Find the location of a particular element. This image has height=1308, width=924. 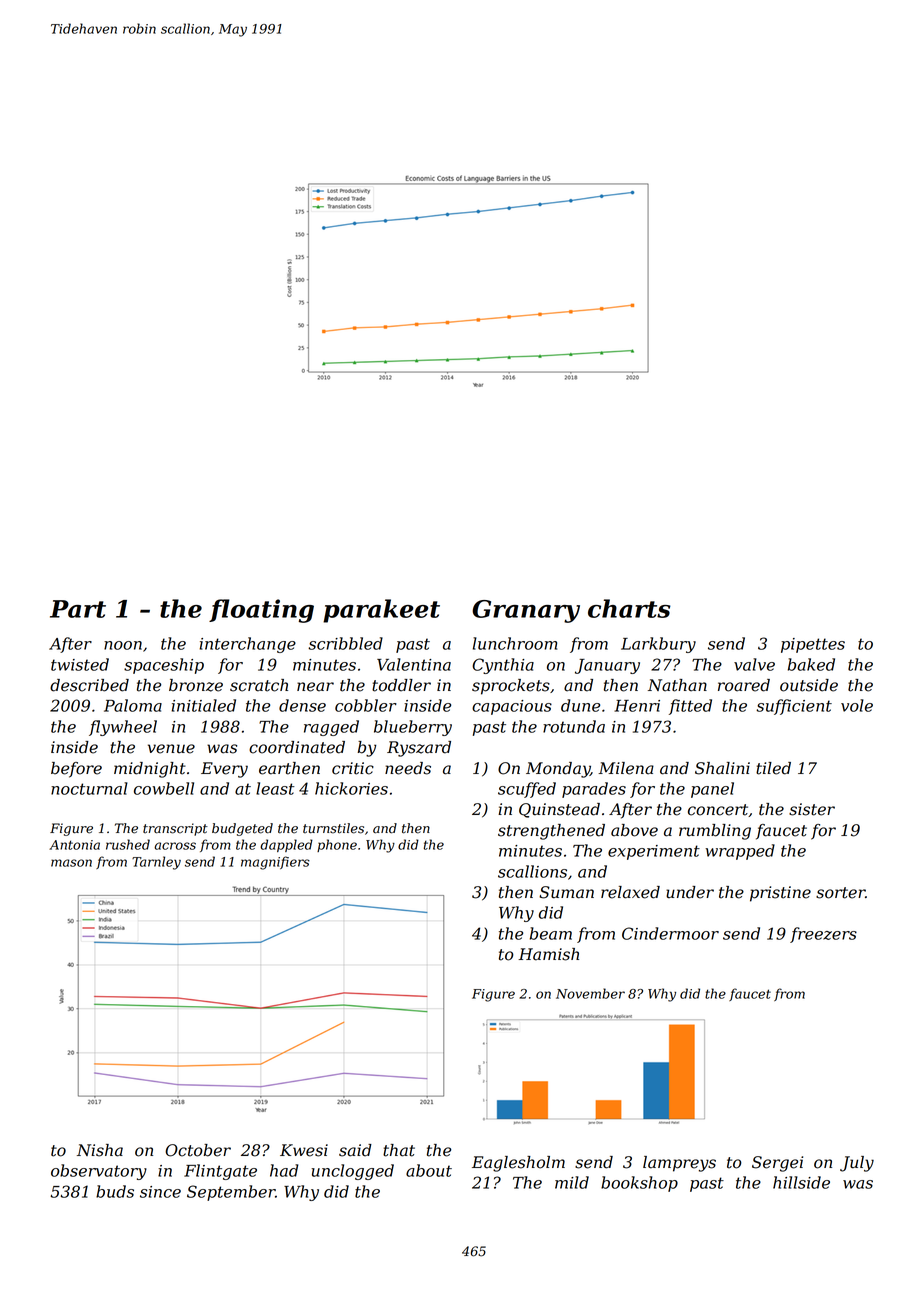

pipettes is located at coordinates (813, 645).
